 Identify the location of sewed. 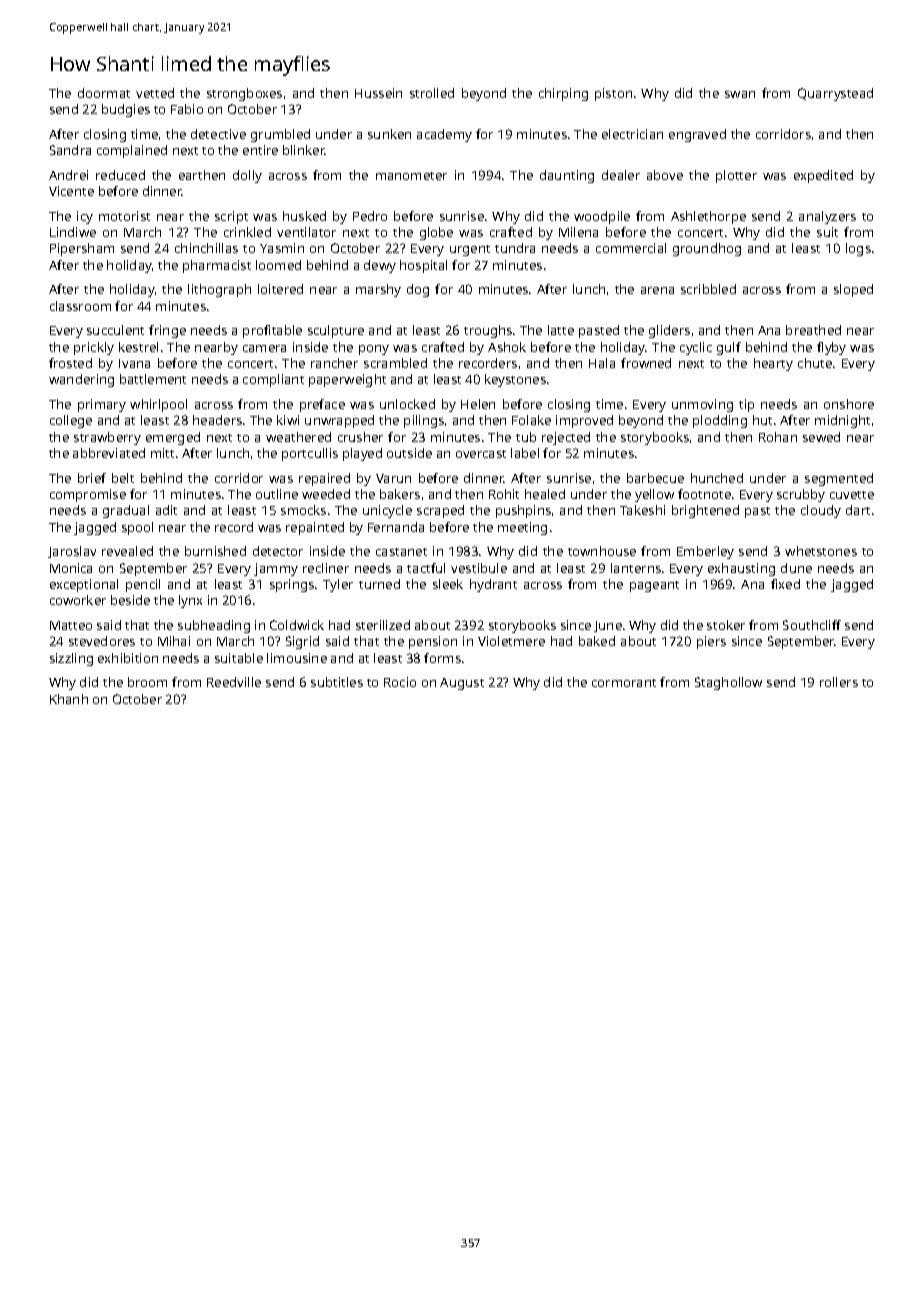
(821, 437).
